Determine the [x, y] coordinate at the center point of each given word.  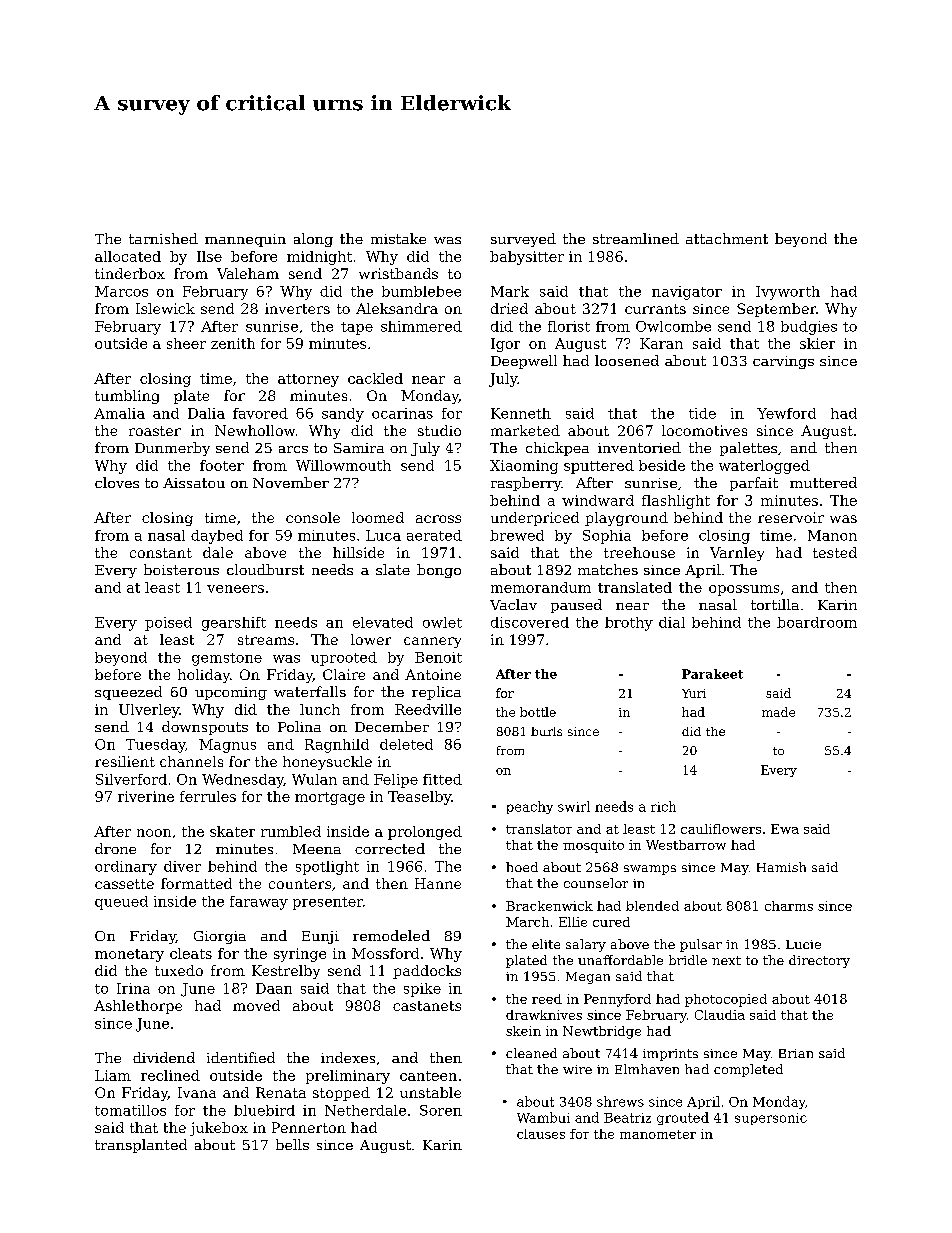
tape [357, 328]
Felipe [396, 781]
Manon [832, 535]
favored [260, 413]
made [778, 712]
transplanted [141, 1146]
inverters [297, 308]
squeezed [128, 693]
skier [817, 343]
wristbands [398, 273]
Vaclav [513, 604]
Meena [317, 849]
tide [702, 413]
